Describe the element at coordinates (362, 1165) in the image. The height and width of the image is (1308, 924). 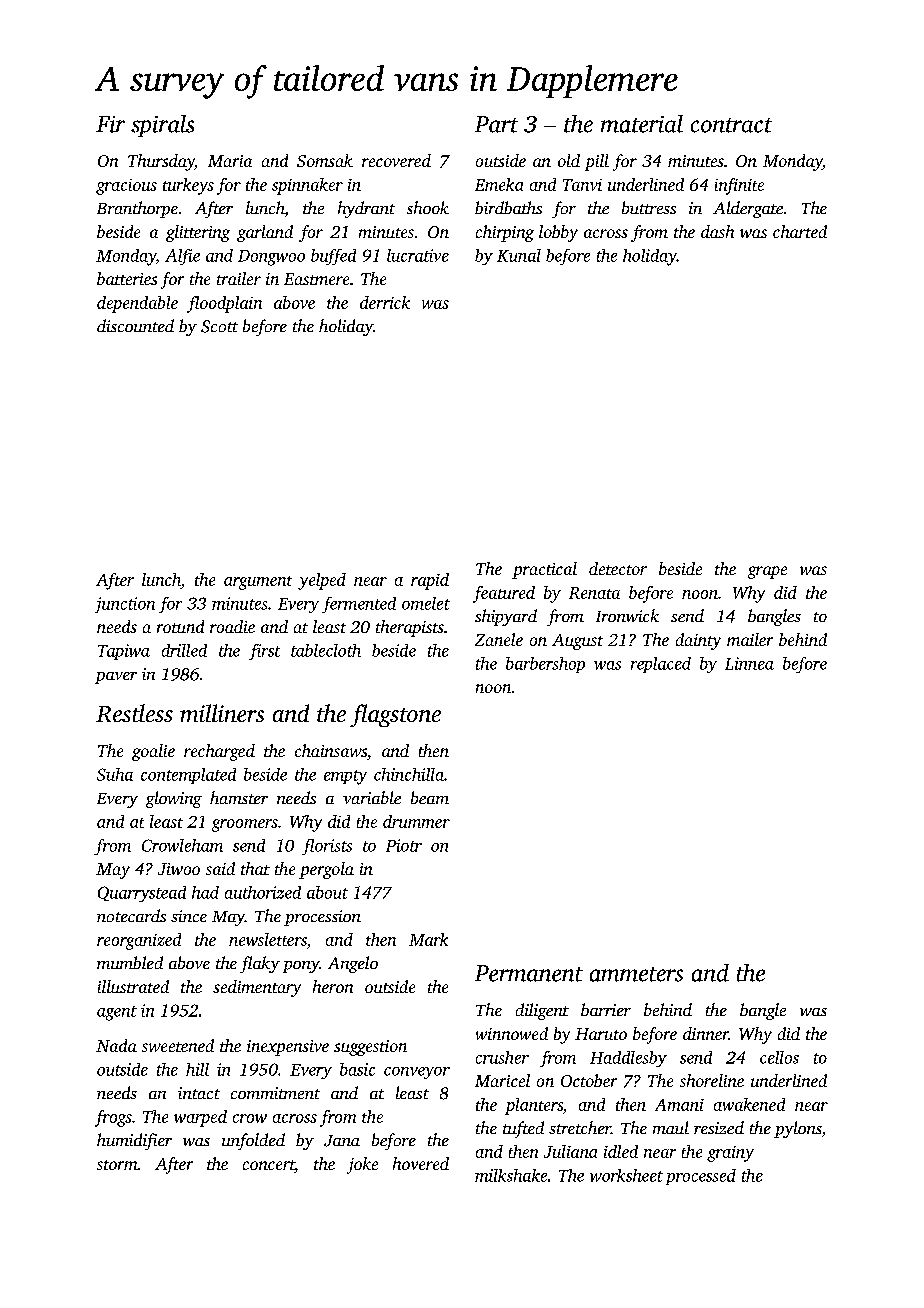
I see `joke` at that location.
